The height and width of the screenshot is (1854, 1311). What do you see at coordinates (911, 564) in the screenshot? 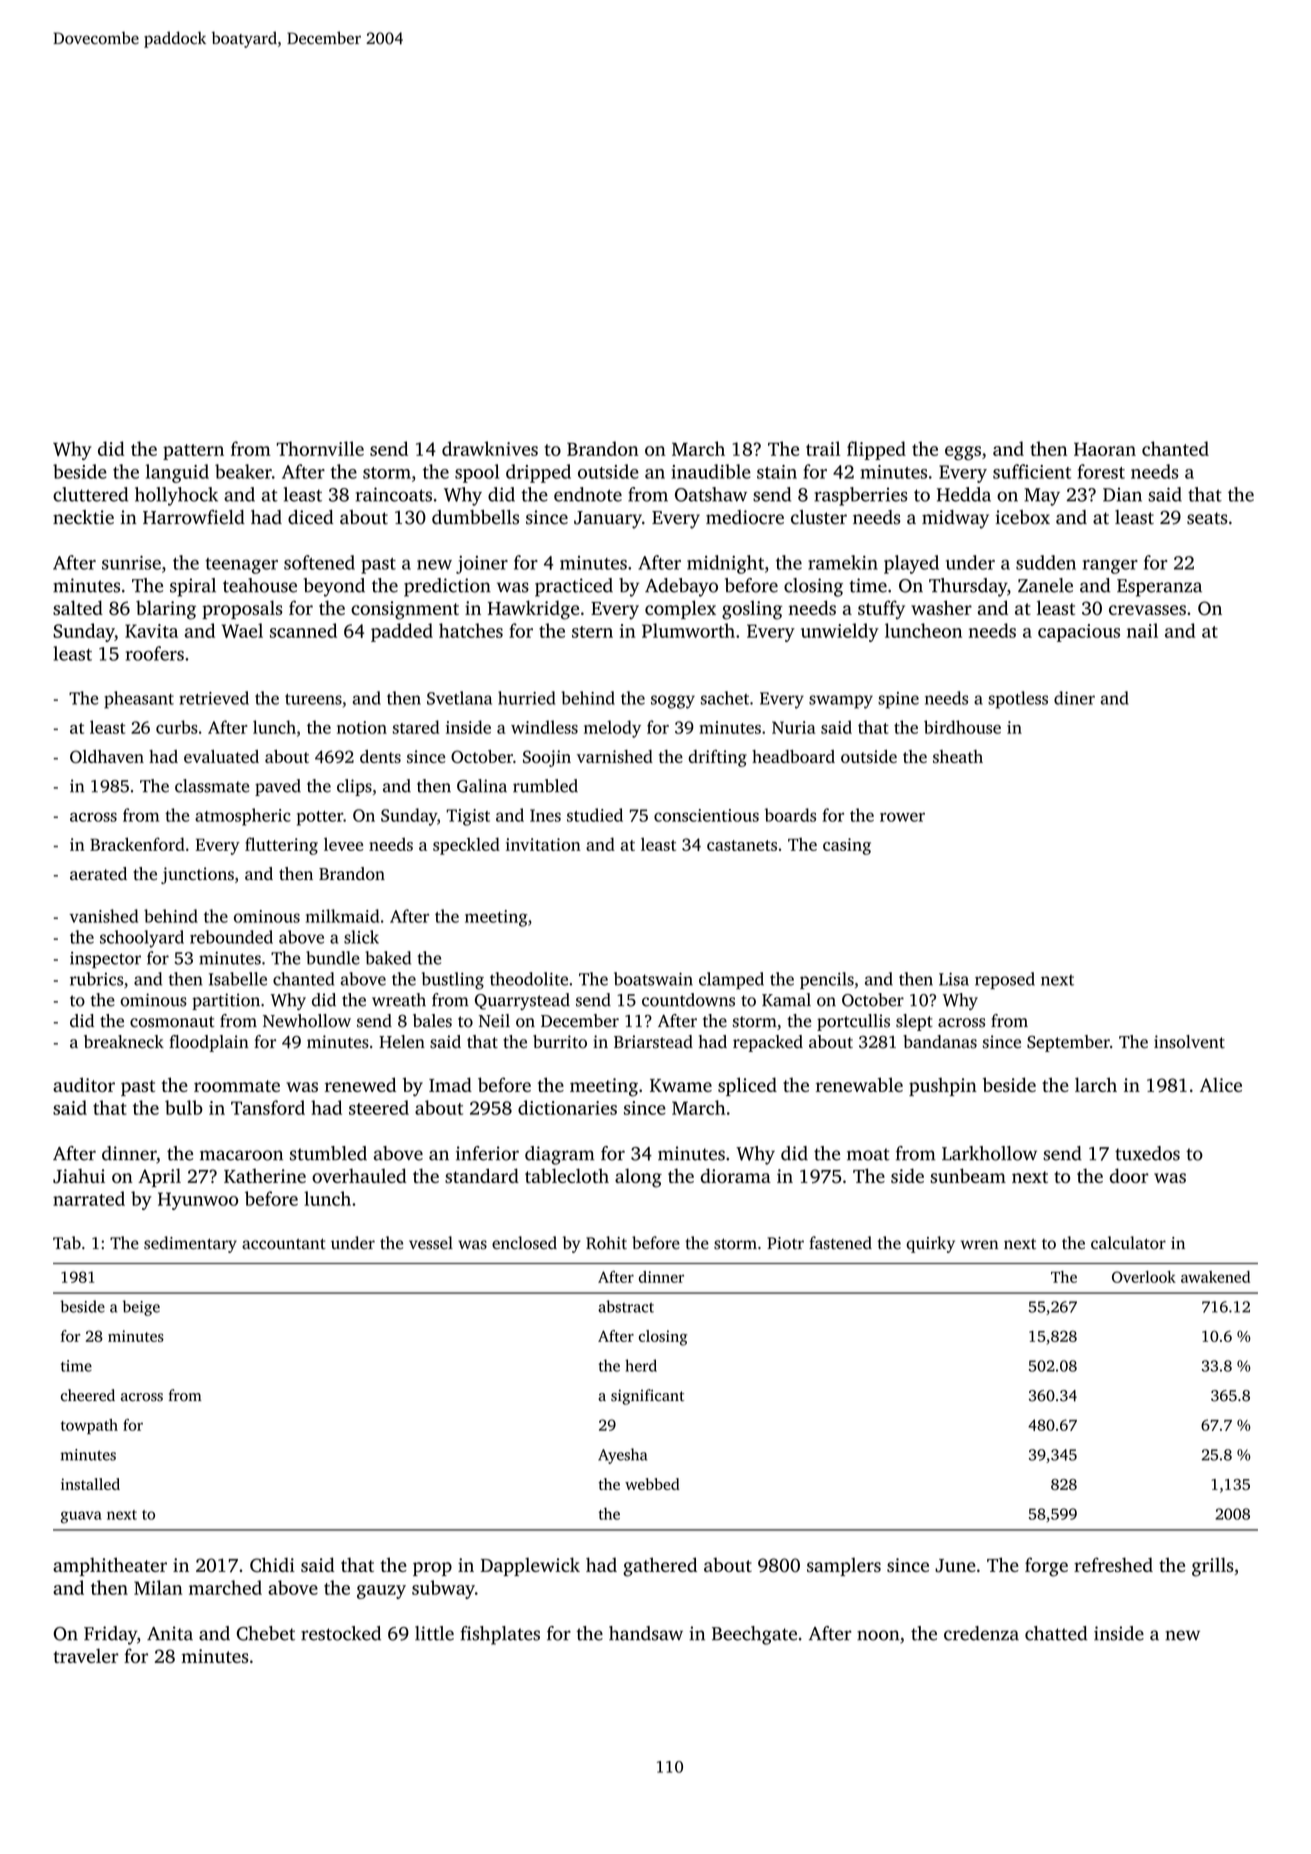
I see `played` at bounding box center [911, 564].
